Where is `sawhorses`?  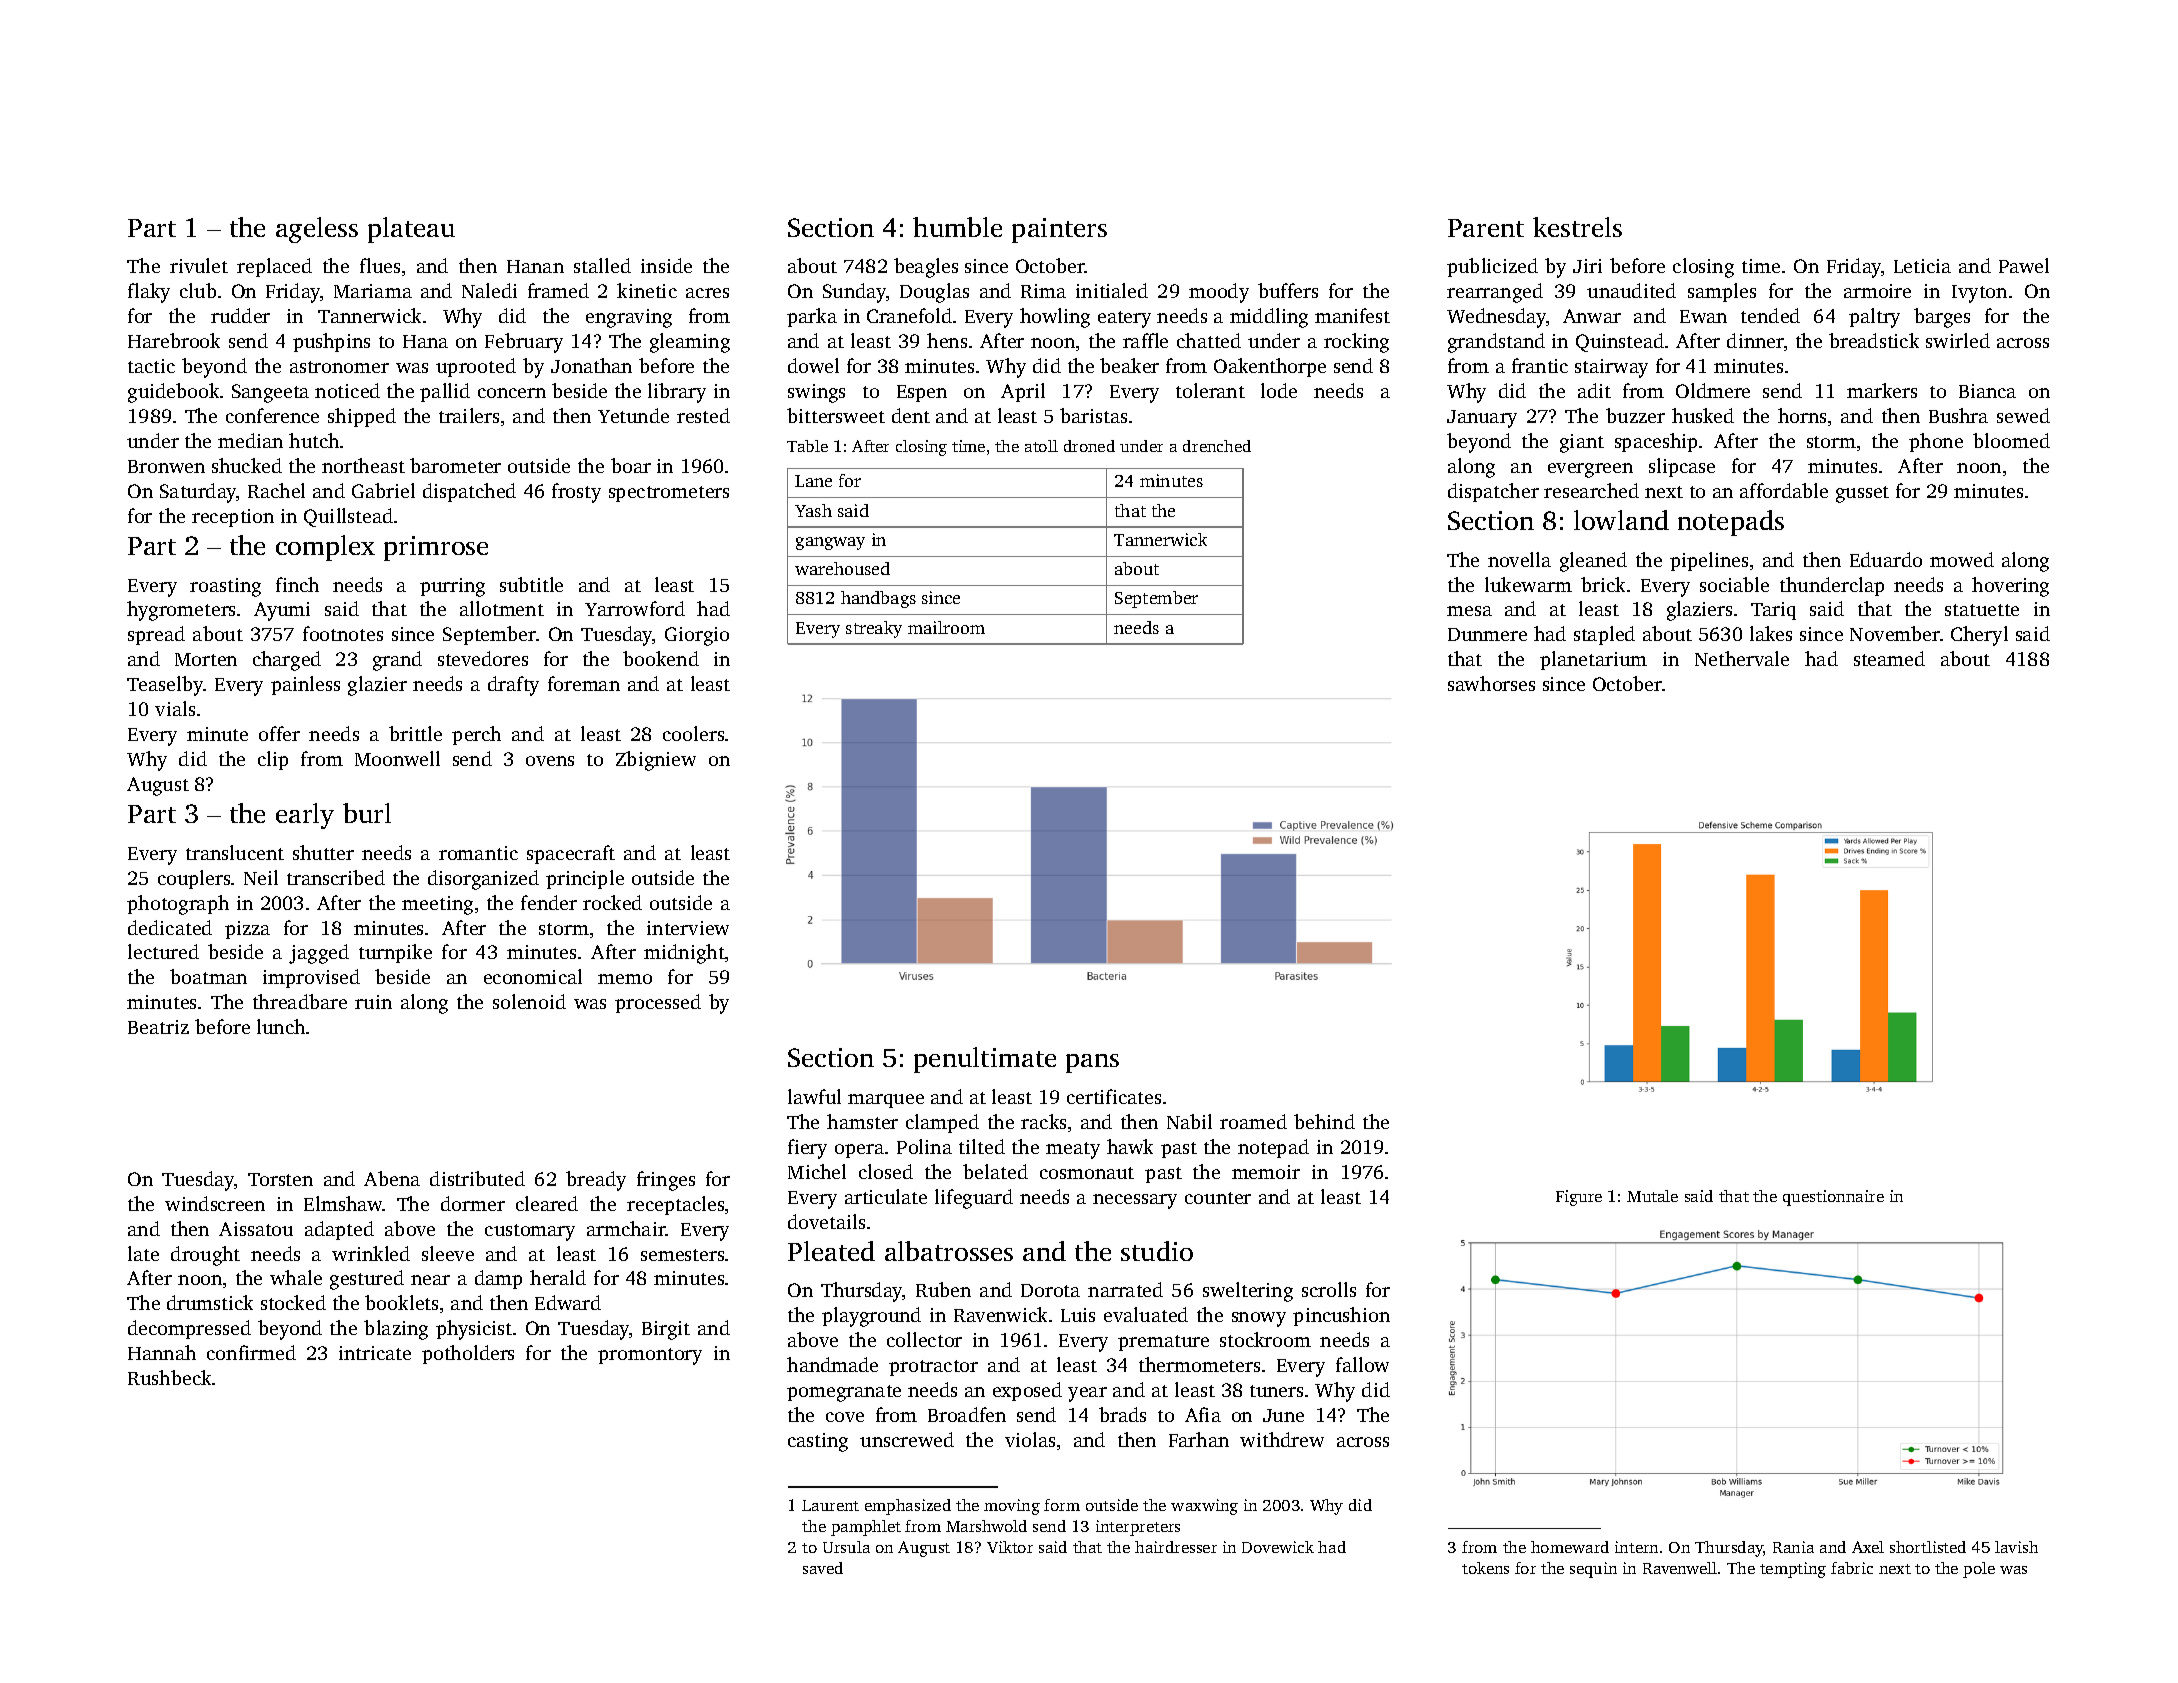
sawhorses is located at coordinates (1491, 683).
